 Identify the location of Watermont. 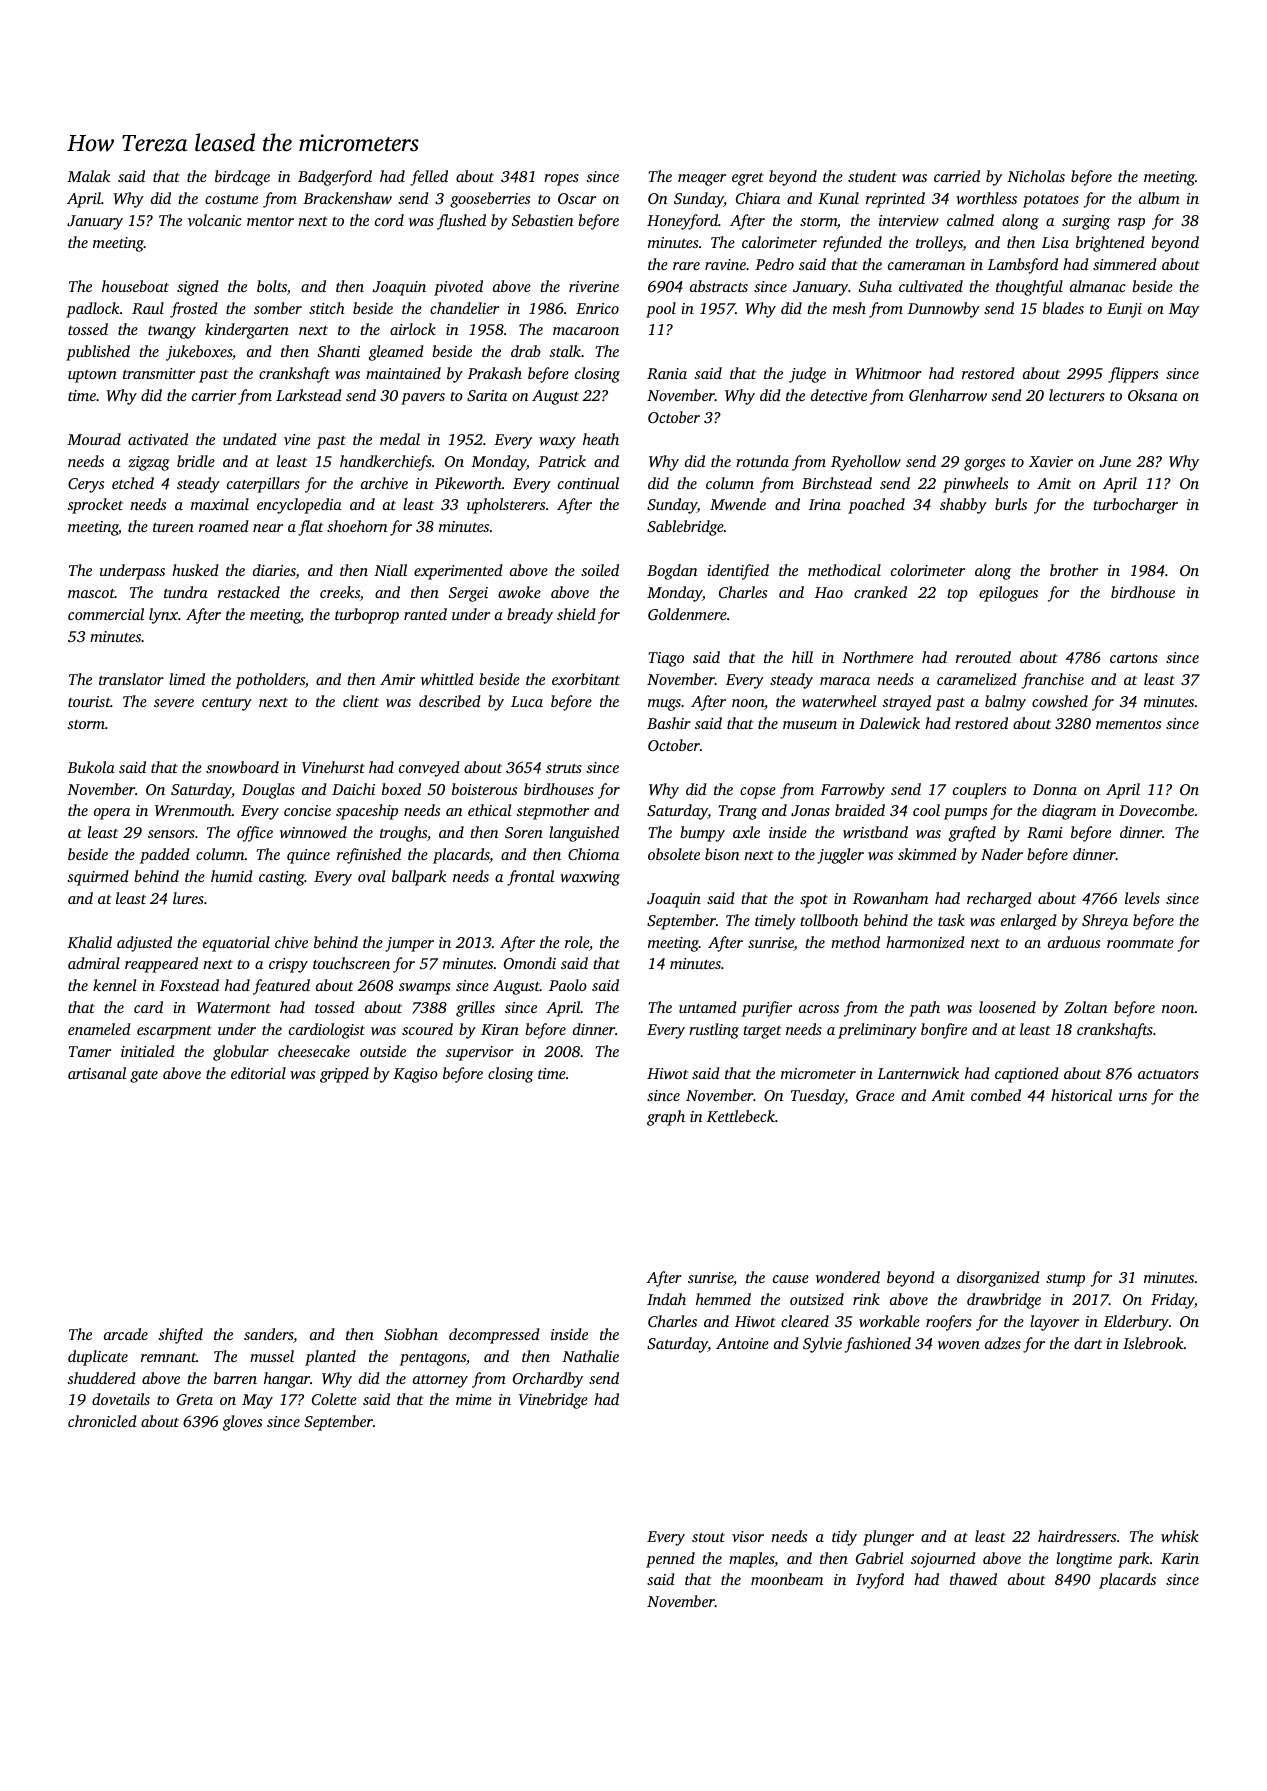
(234, 1007).
